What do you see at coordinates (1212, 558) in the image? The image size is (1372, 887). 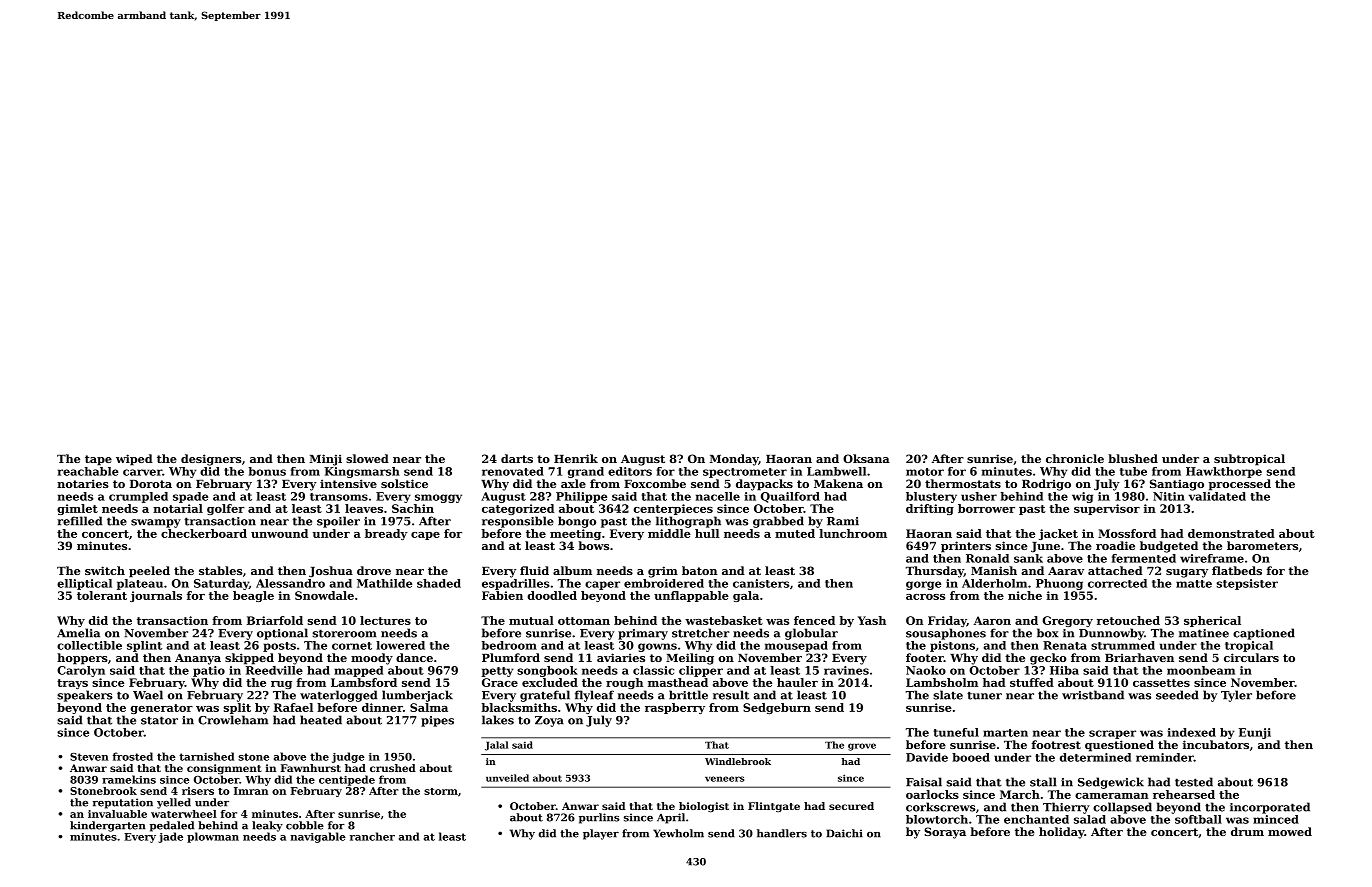 I see `wireframe` at bounding box center [1212, 558].
